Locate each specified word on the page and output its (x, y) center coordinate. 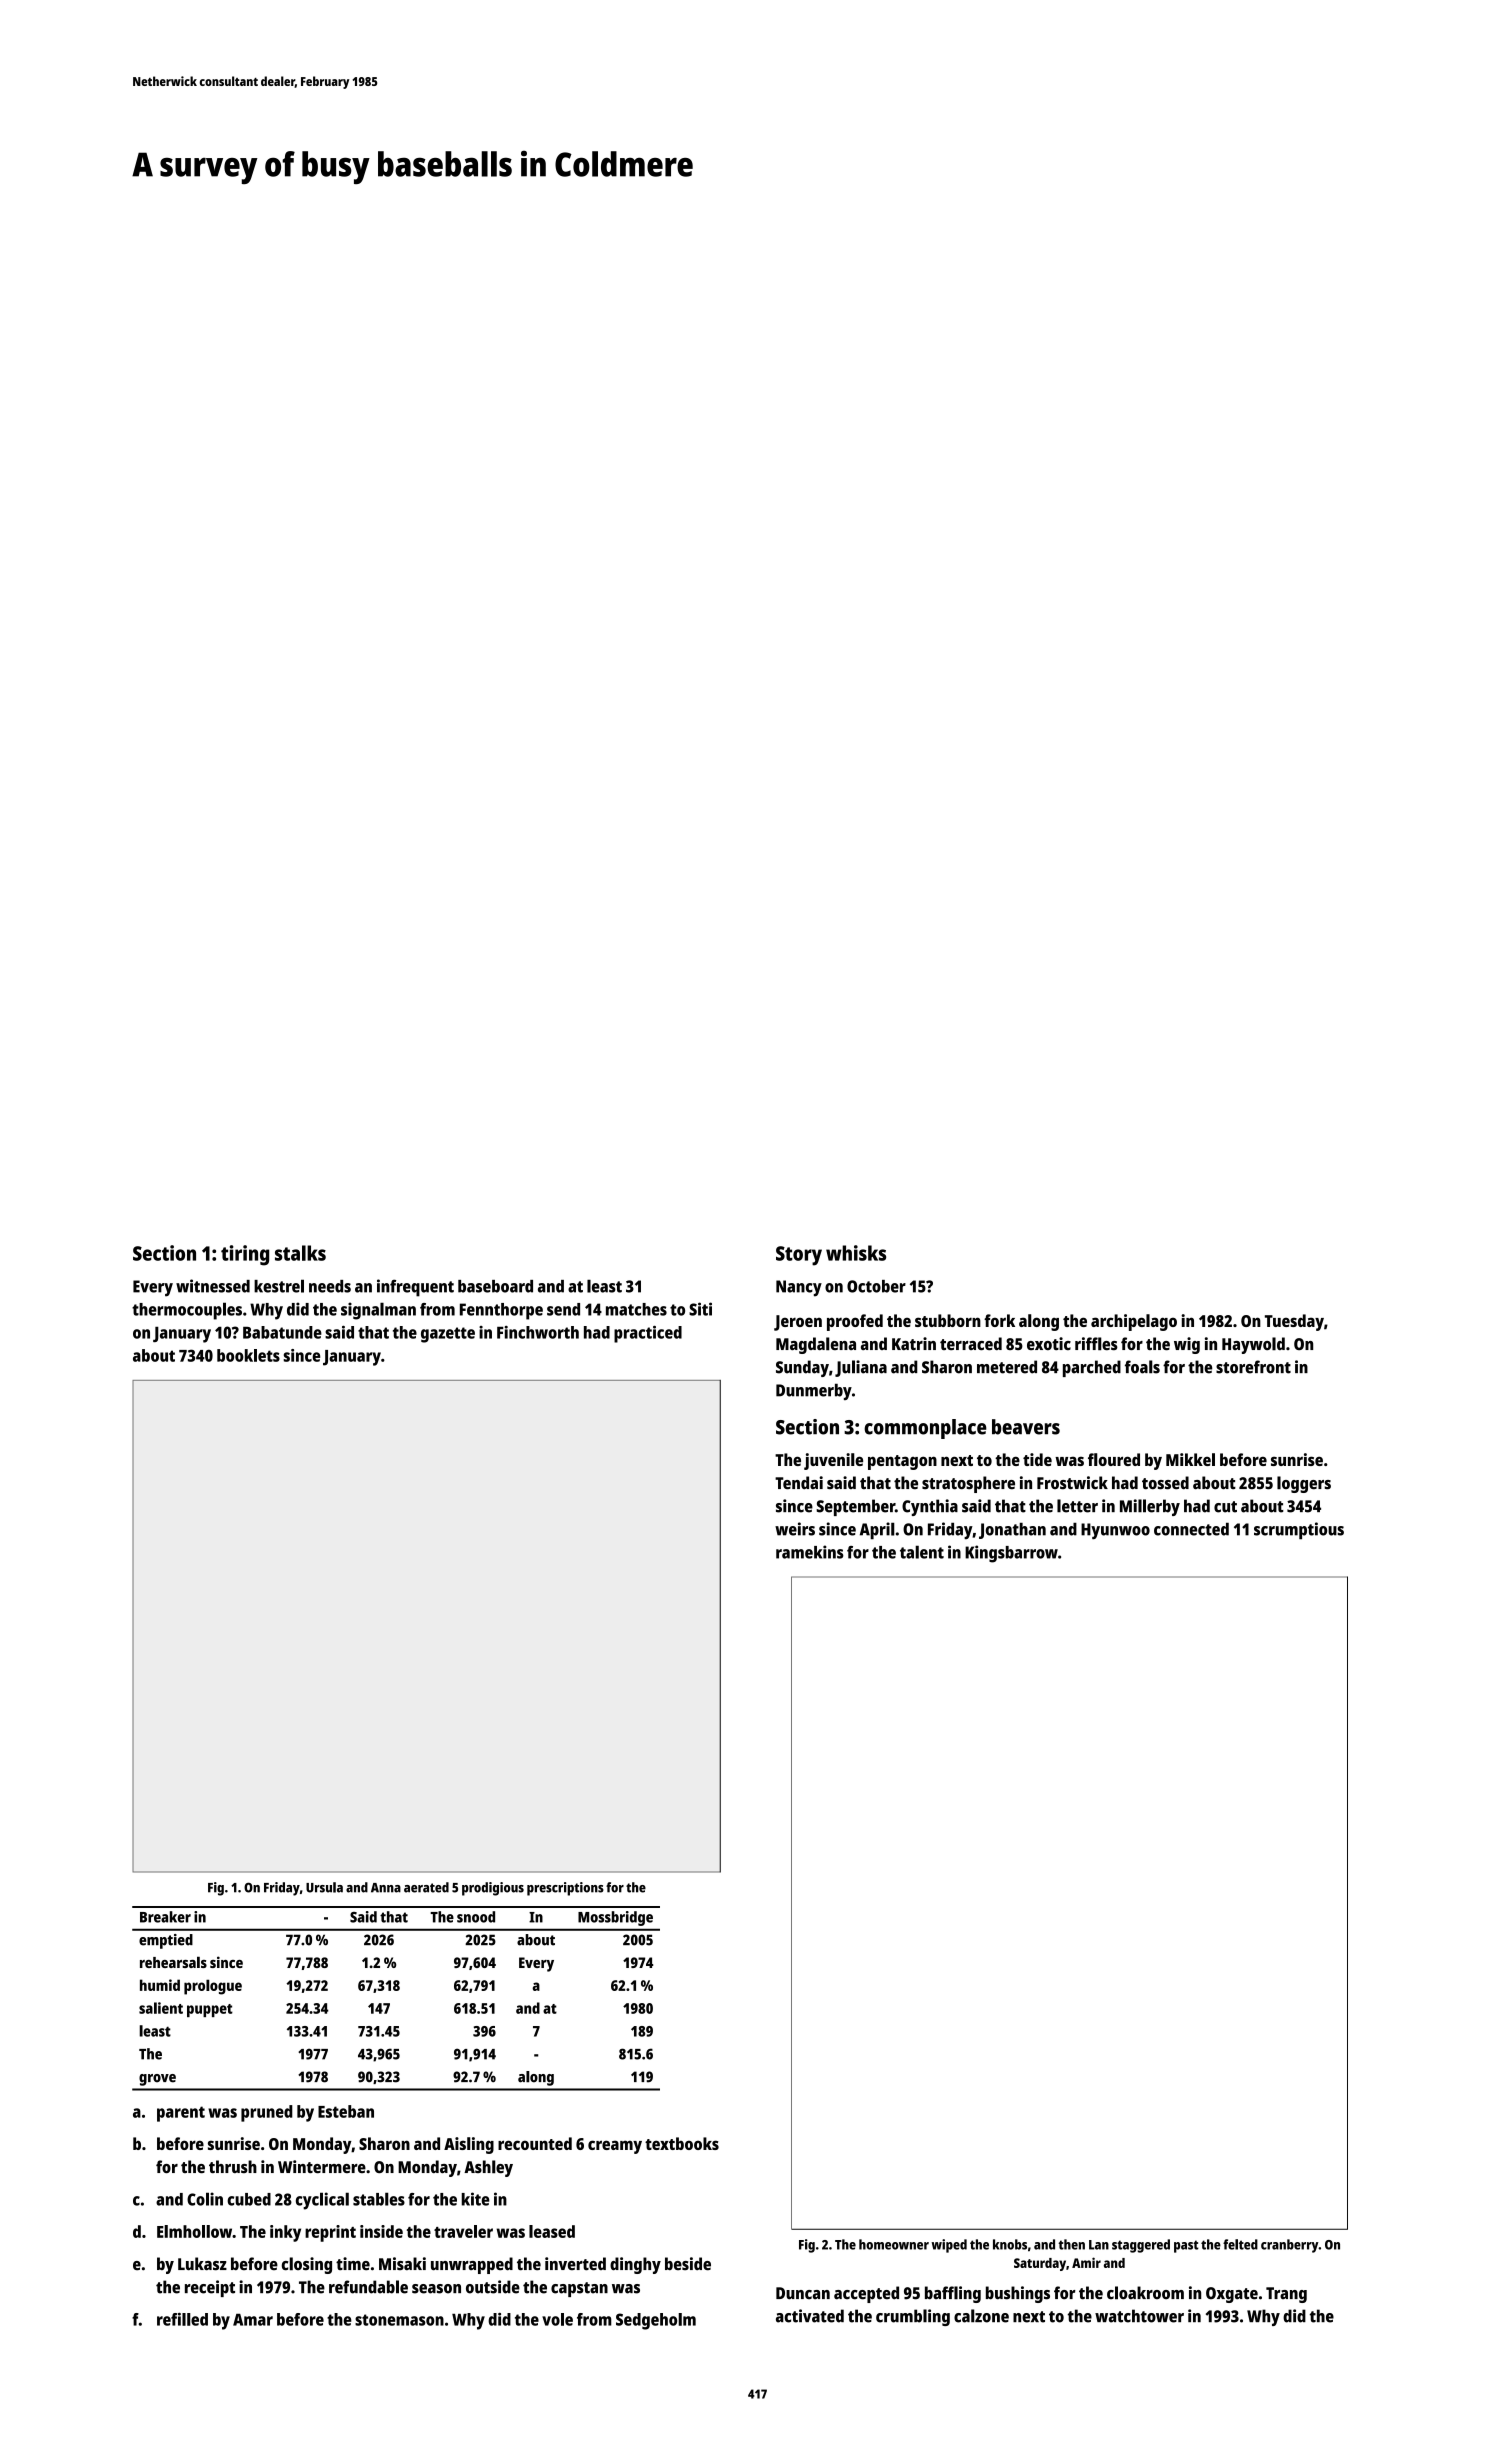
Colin (205, 2199)
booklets (248, 1355)
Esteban (346, 2111)
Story (799, 1256)
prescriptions (565, 1889)
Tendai (799, 1483)
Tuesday (1294, 1322)
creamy (615, 2147)
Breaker (165, 1917)
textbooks (682, 2143)
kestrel (279, 1286)
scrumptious (1299, 1531)
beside (688, 2264)
